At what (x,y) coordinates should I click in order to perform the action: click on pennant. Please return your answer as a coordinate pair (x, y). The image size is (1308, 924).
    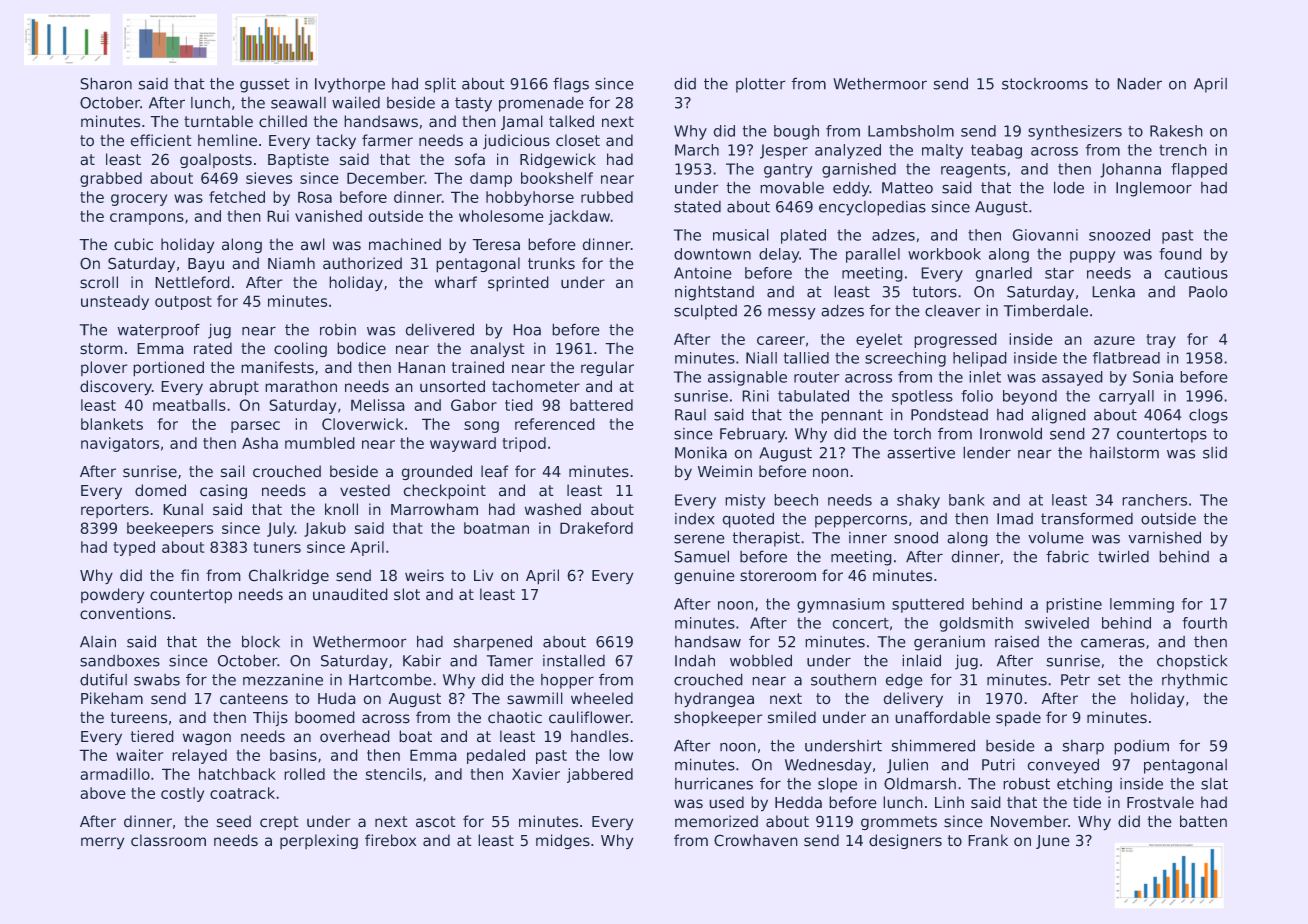
    Looking at the image, I should click on (852, 416).
